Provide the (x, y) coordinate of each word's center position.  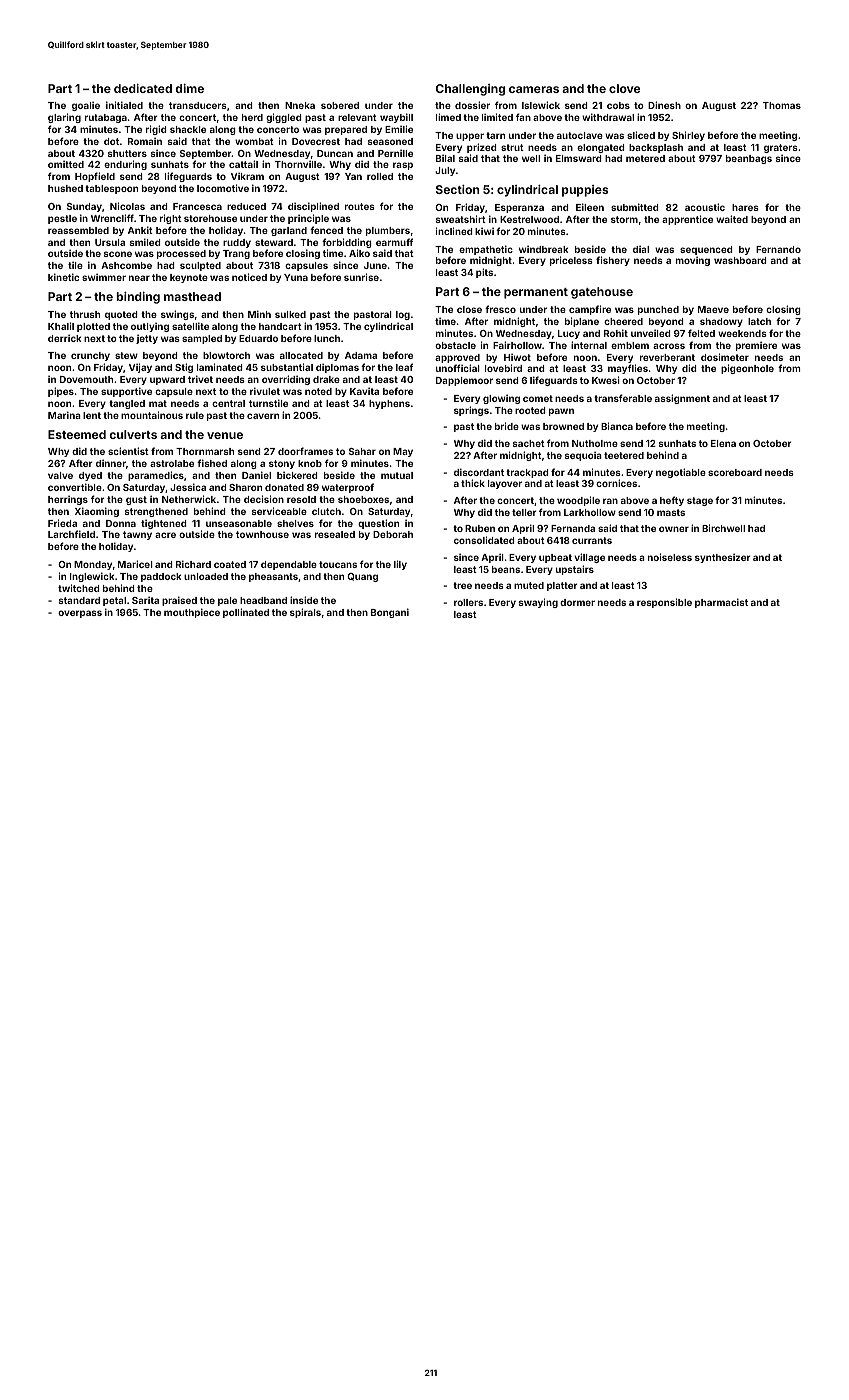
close (469, 309)
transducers (198, 105)
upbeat (555, 558)
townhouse (262, 534)
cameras (534, 89)
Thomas (782, 105)
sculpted (200, 266)
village (589, 558)
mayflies (628, 369)
